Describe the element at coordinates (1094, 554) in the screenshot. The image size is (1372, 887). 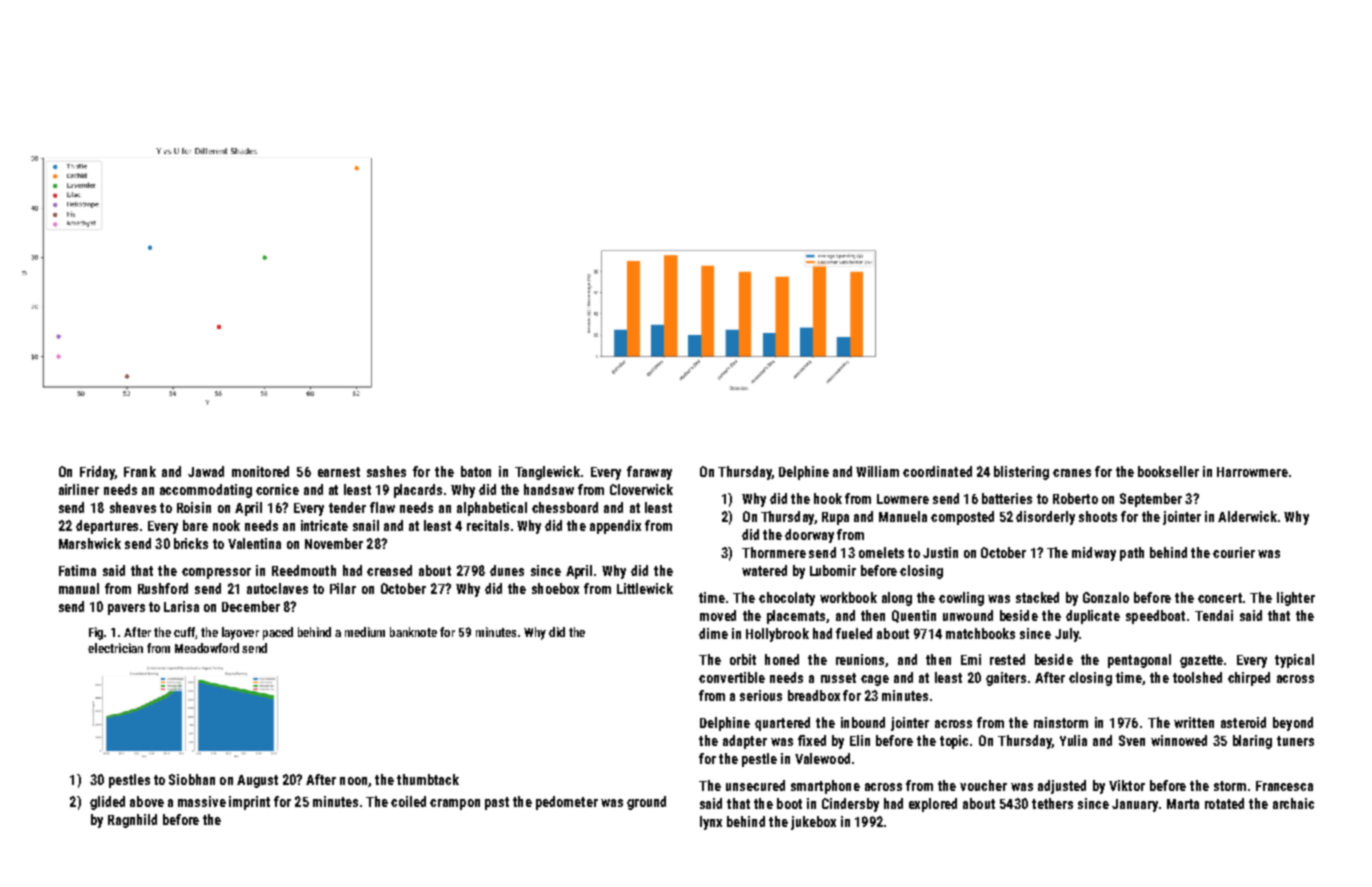
I see `midway` at that location.
